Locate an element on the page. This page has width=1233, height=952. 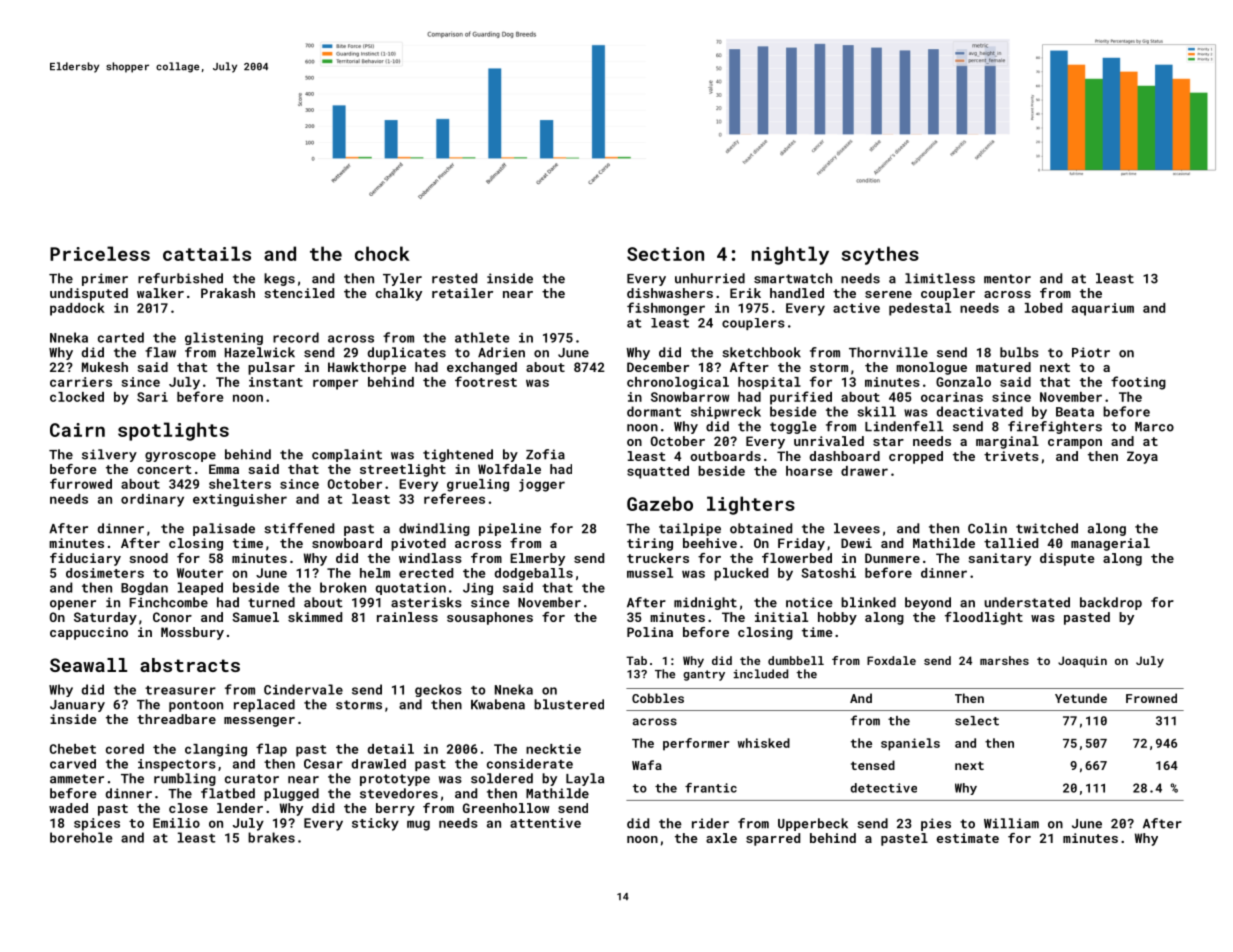
understated is located at coordinates (1027, 602).
